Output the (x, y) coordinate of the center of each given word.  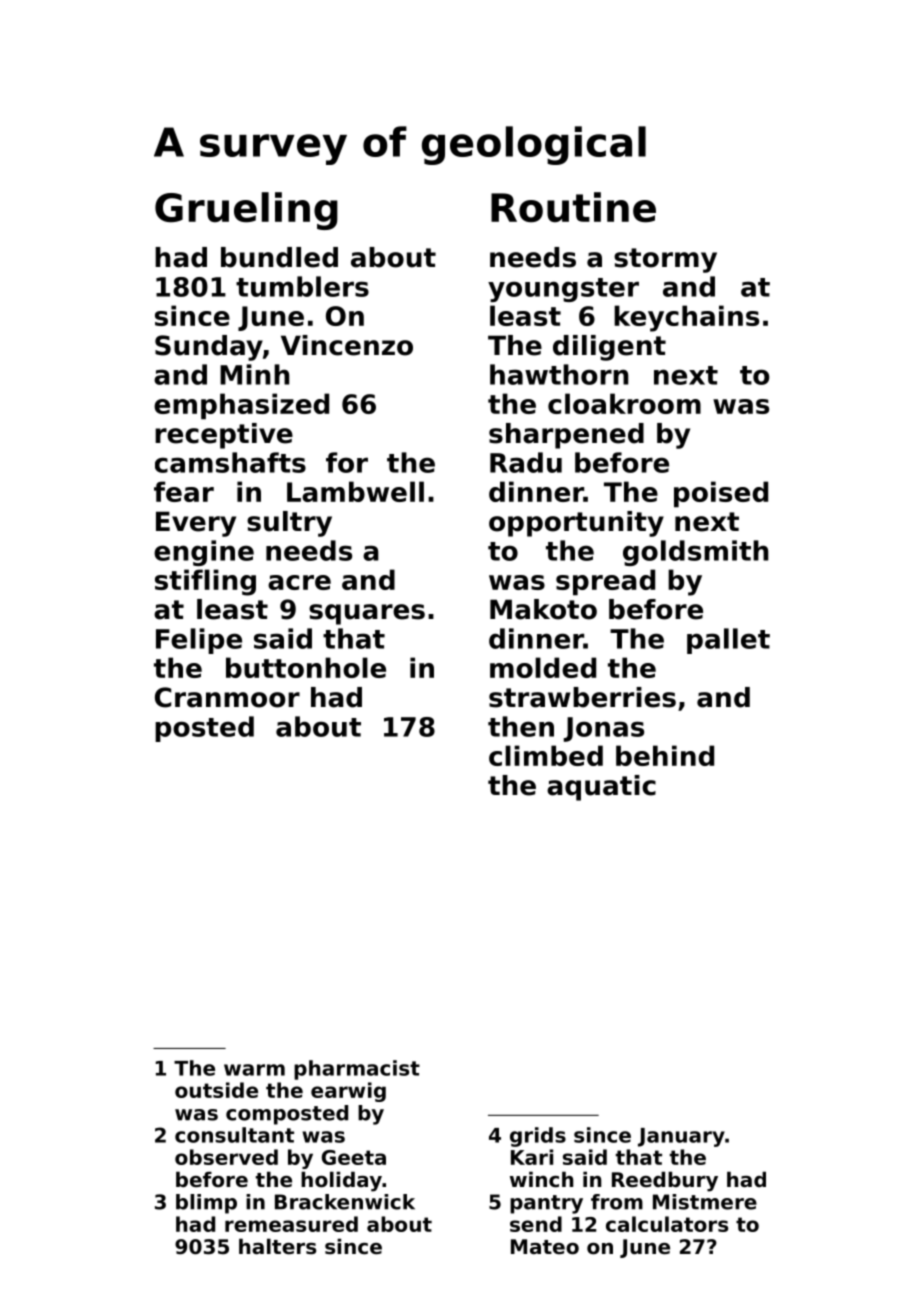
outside (216, 1090)
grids (538, 1137)
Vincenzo (347, 345)
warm (254, 1070)
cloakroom (624, 403)
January (681, 1137)
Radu (526, 462)
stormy (665, 260)
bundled (279, 257)
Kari (532, 1157)
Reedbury (665, 1181)
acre (299, 582)
